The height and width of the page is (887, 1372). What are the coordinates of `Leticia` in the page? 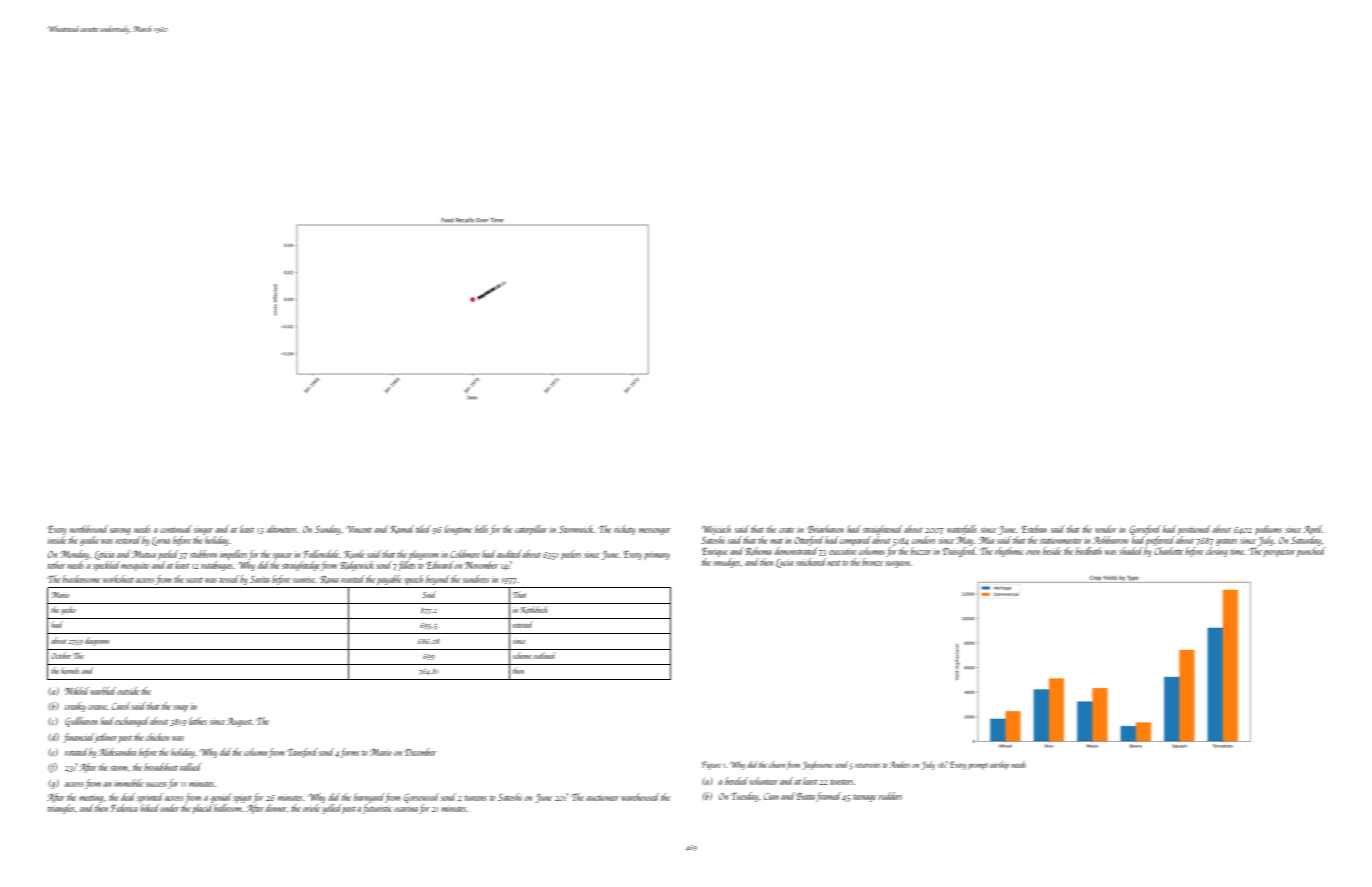 It's located at (104, 555).
